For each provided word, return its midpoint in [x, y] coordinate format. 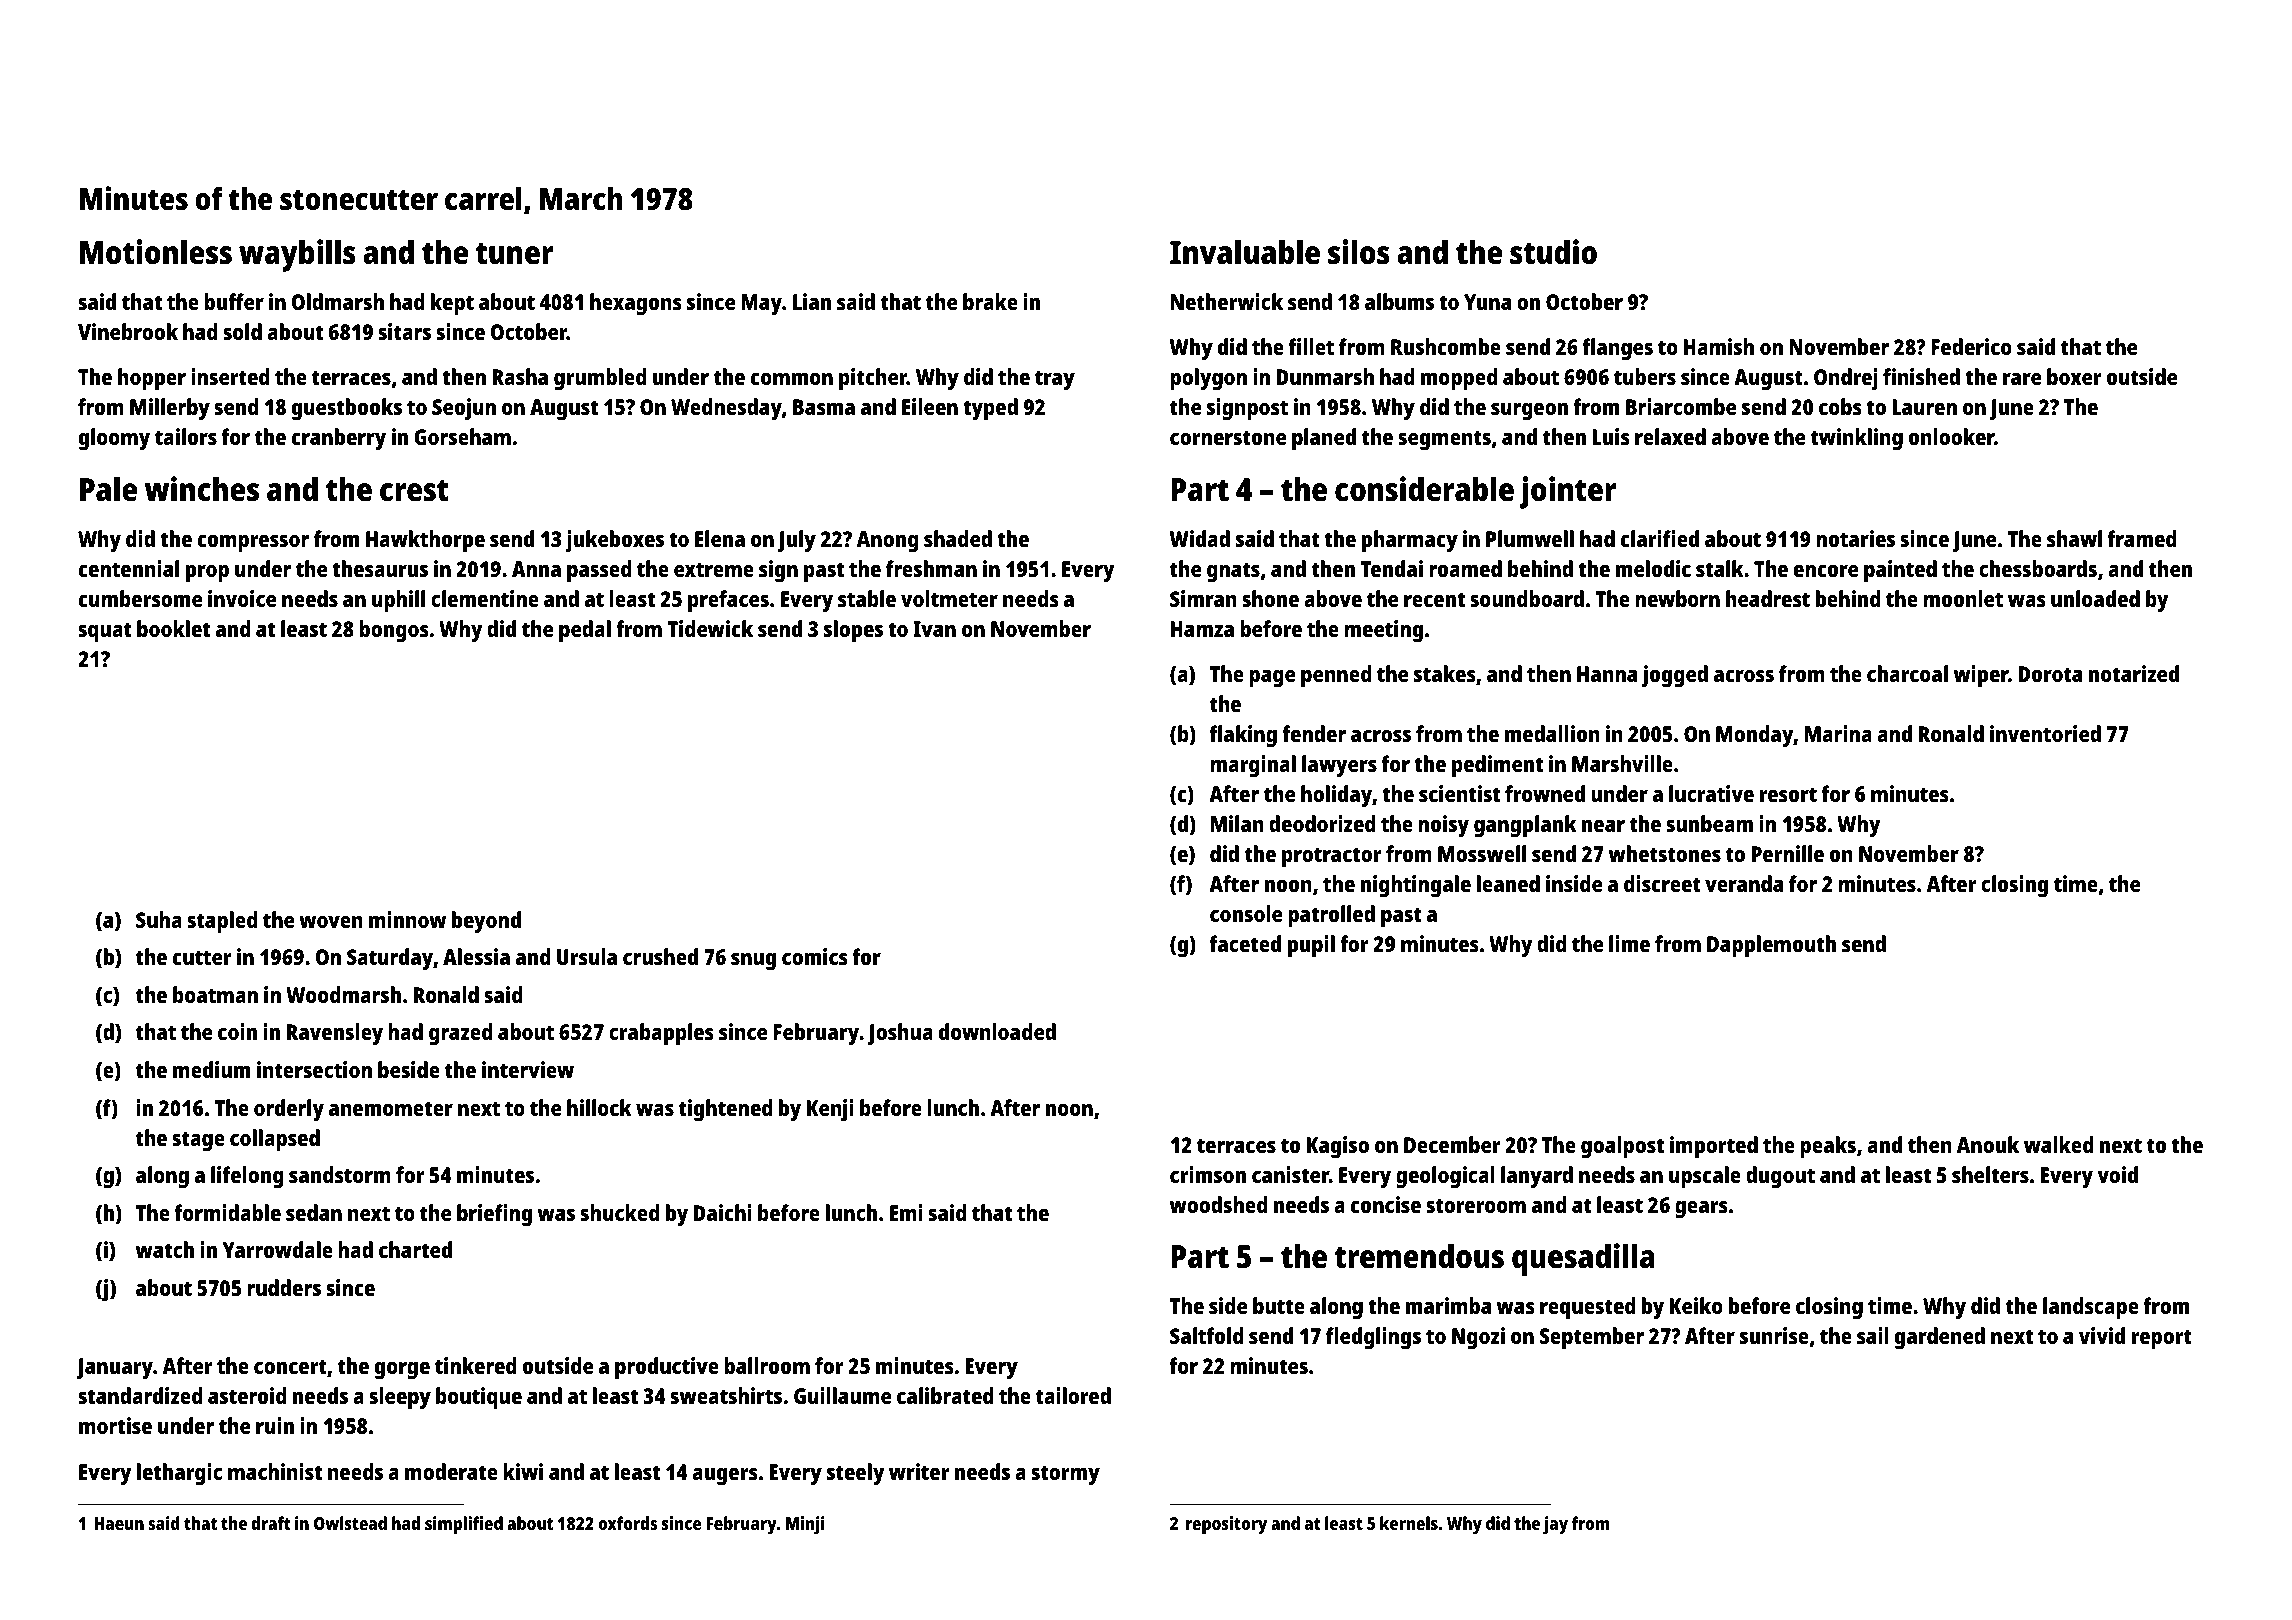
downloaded [997, 1031]
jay [1555, 1525]
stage [198, 1141]
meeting [1383, 631]
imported [1714, 1147]
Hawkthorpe [425, 541]
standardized [140, 1395]
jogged [1675, 676]
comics [815, 956]
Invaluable [1245, 252]
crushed [660, 956]
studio [1553, 252]
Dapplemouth [1771, 946]
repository [1226, 1525]
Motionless [156, 252]
